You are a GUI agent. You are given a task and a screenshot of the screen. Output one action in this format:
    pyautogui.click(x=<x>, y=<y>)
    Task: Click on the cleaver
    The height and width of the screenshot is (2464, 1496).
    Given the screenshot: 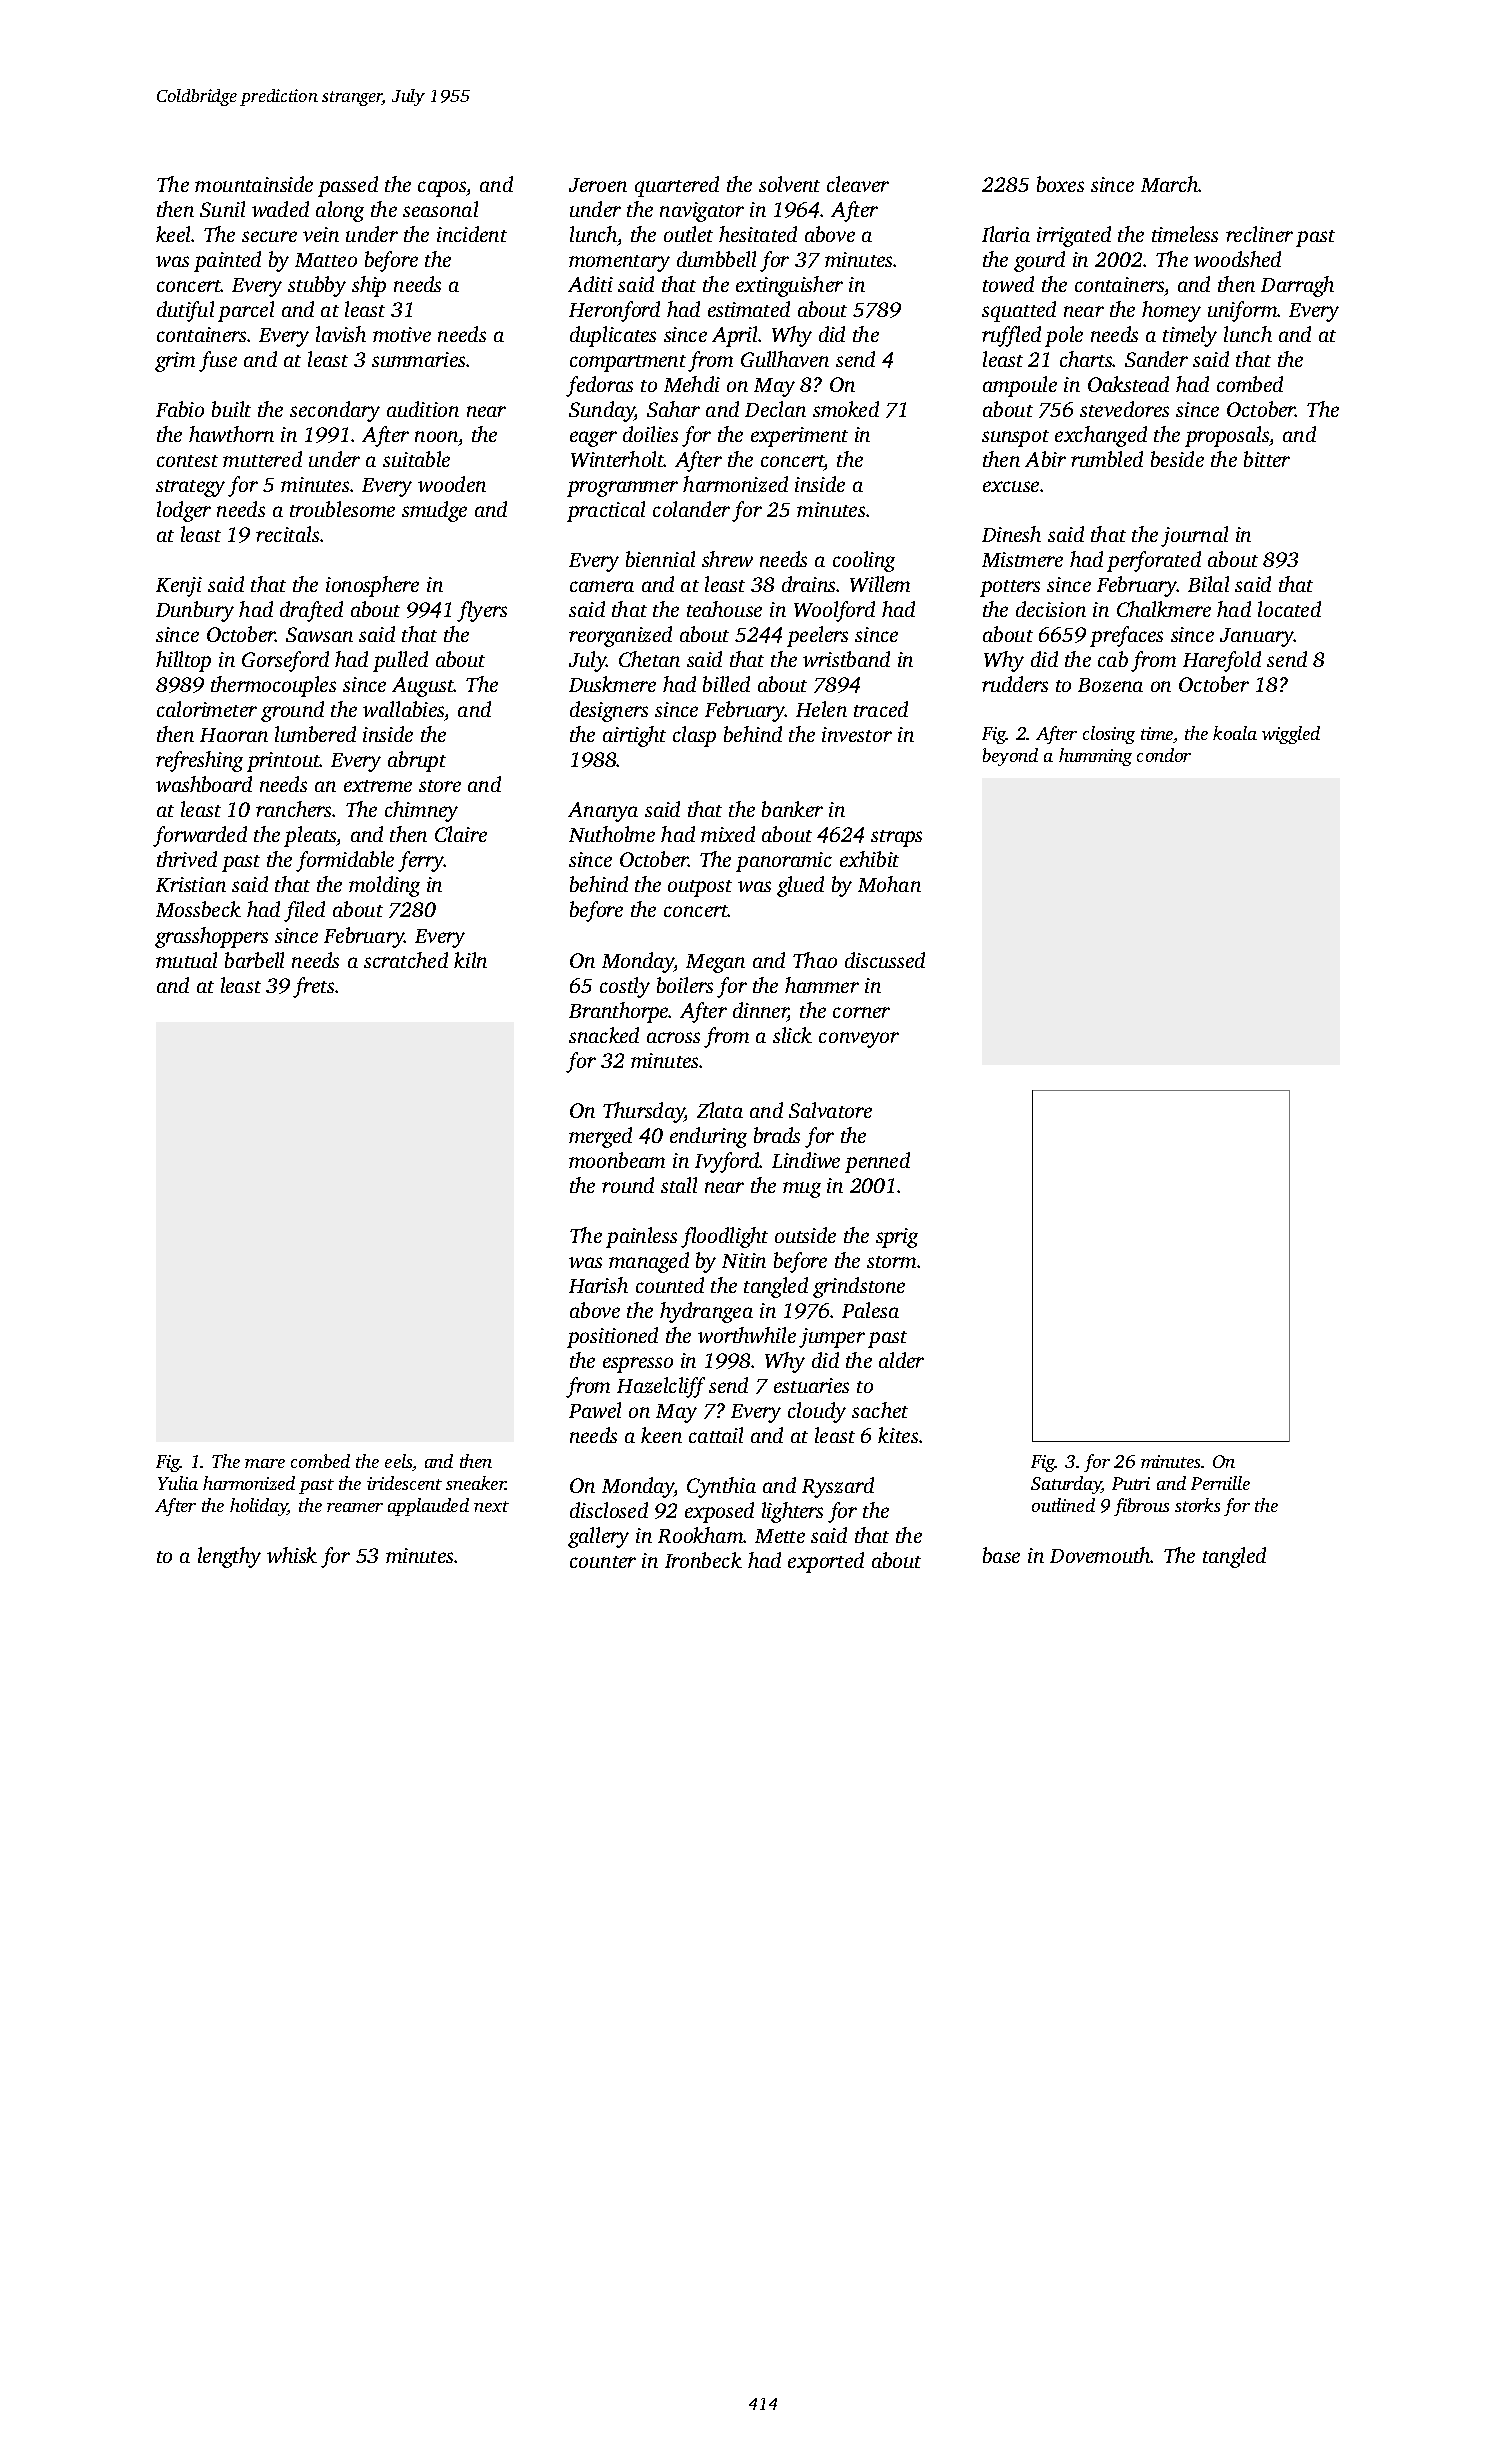 What is the action you would take?
    pyautogui.click(x=858, y=184)
